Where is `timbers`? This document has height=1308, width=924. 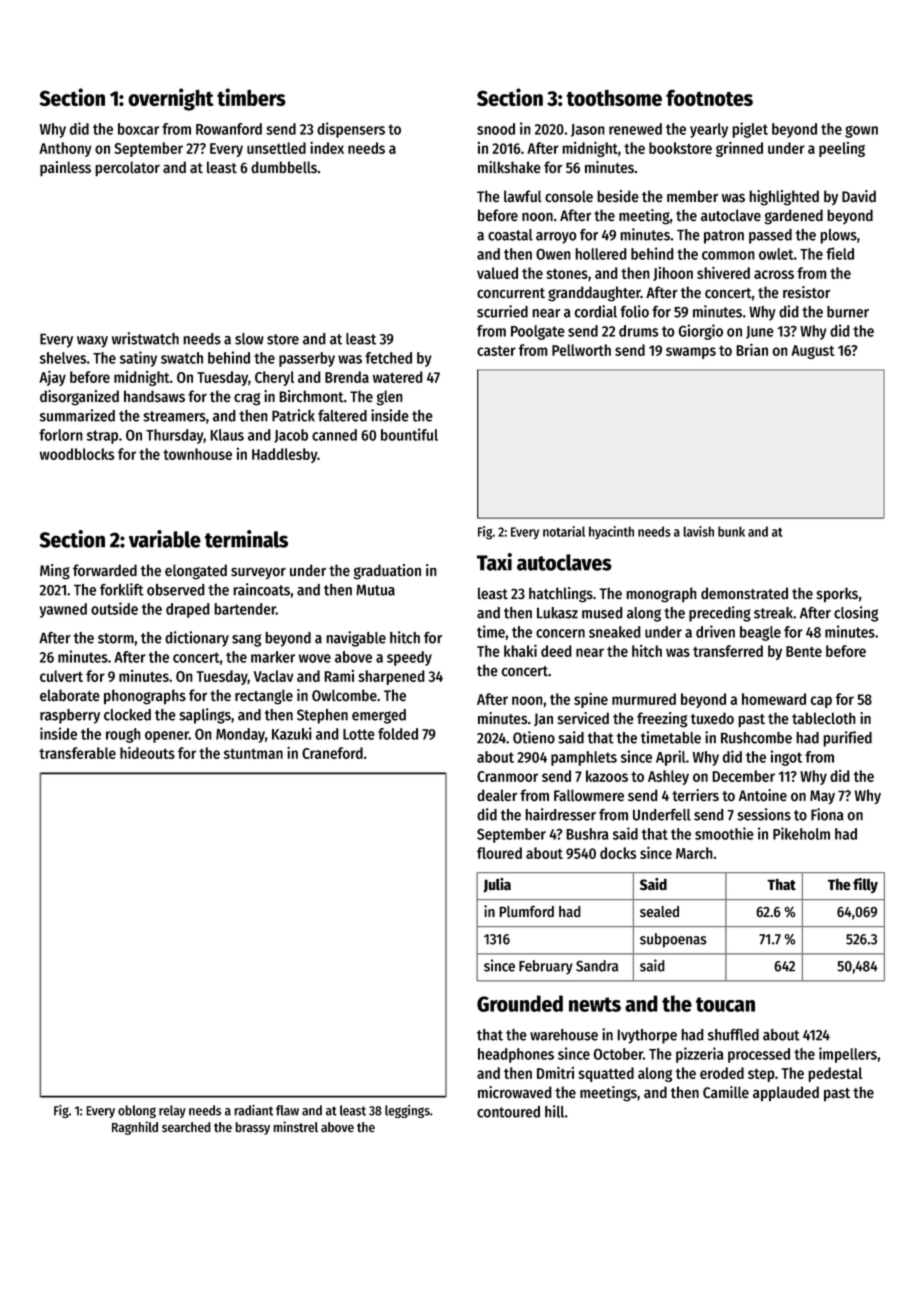 timbers is located at coordinates (251, 97).
